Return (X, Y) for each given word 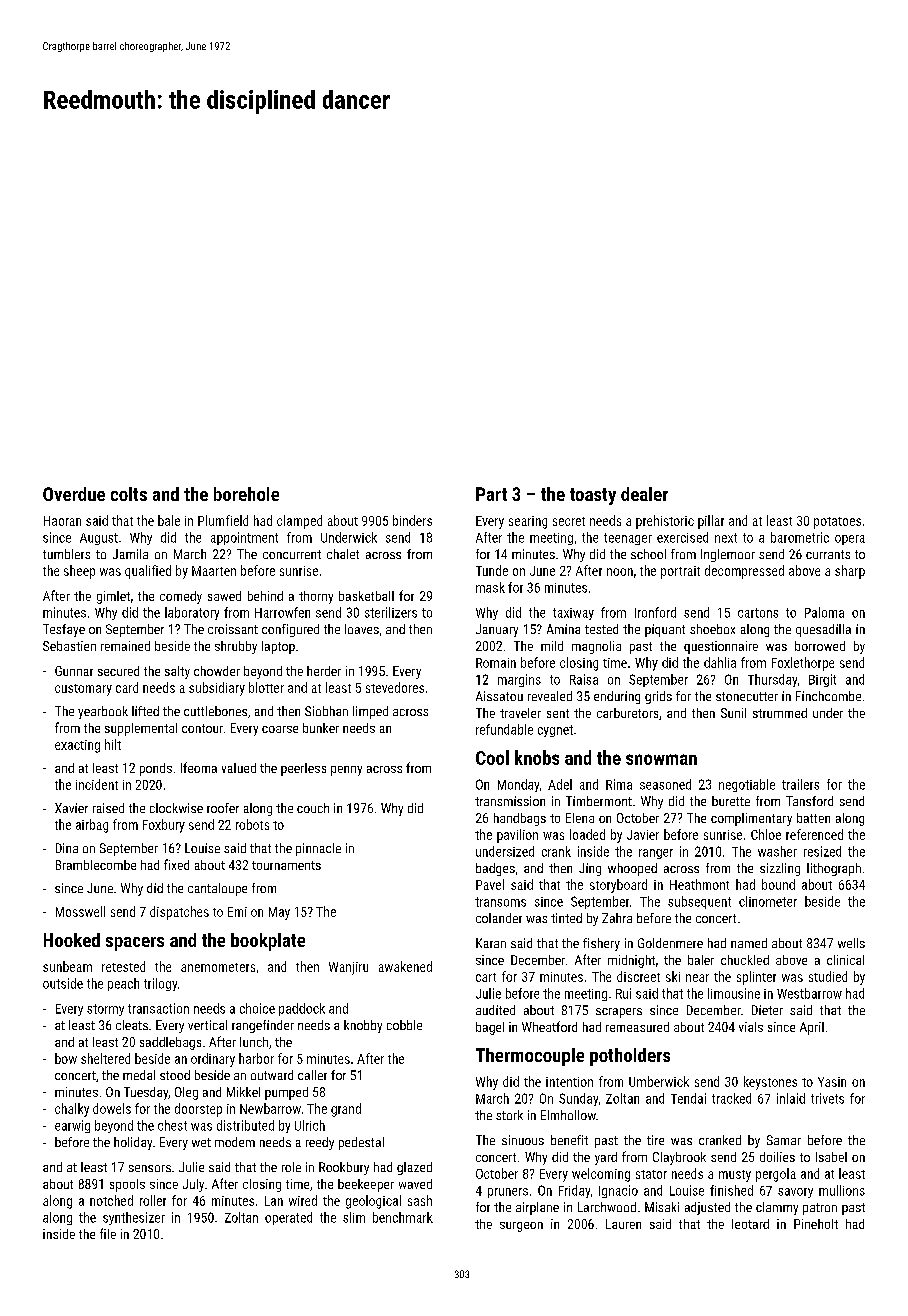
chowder (217, 671)
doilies (777, 1157)
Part (491, 494)
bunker (321, 728)
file (108, 1233)
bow (66, 1058)
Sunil (733, 713)
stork (509, 1115)
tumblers (66, 554)
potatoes (837, 523)
